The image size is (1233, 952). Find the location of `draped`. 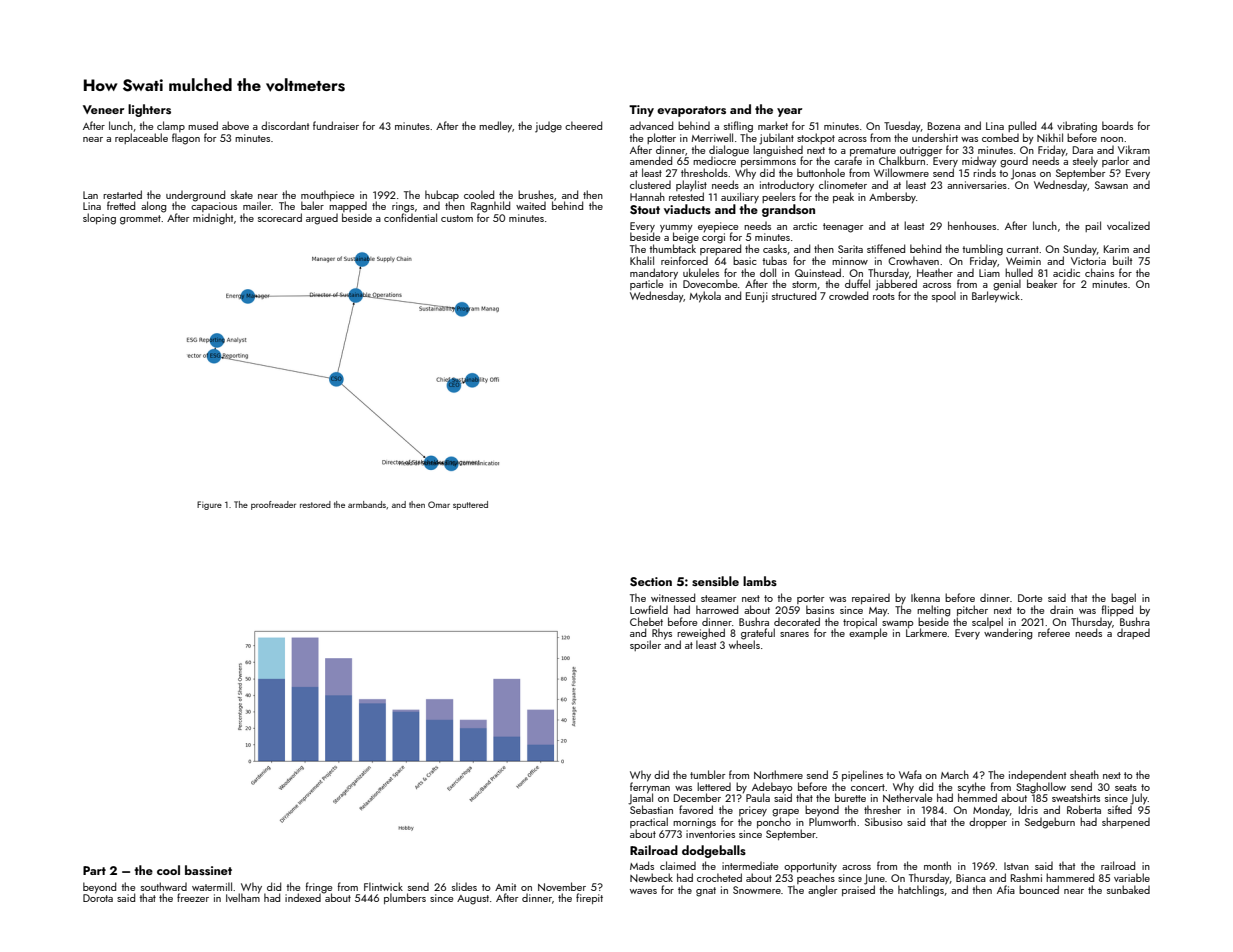

draped is located at coordinates (1133, 634).
